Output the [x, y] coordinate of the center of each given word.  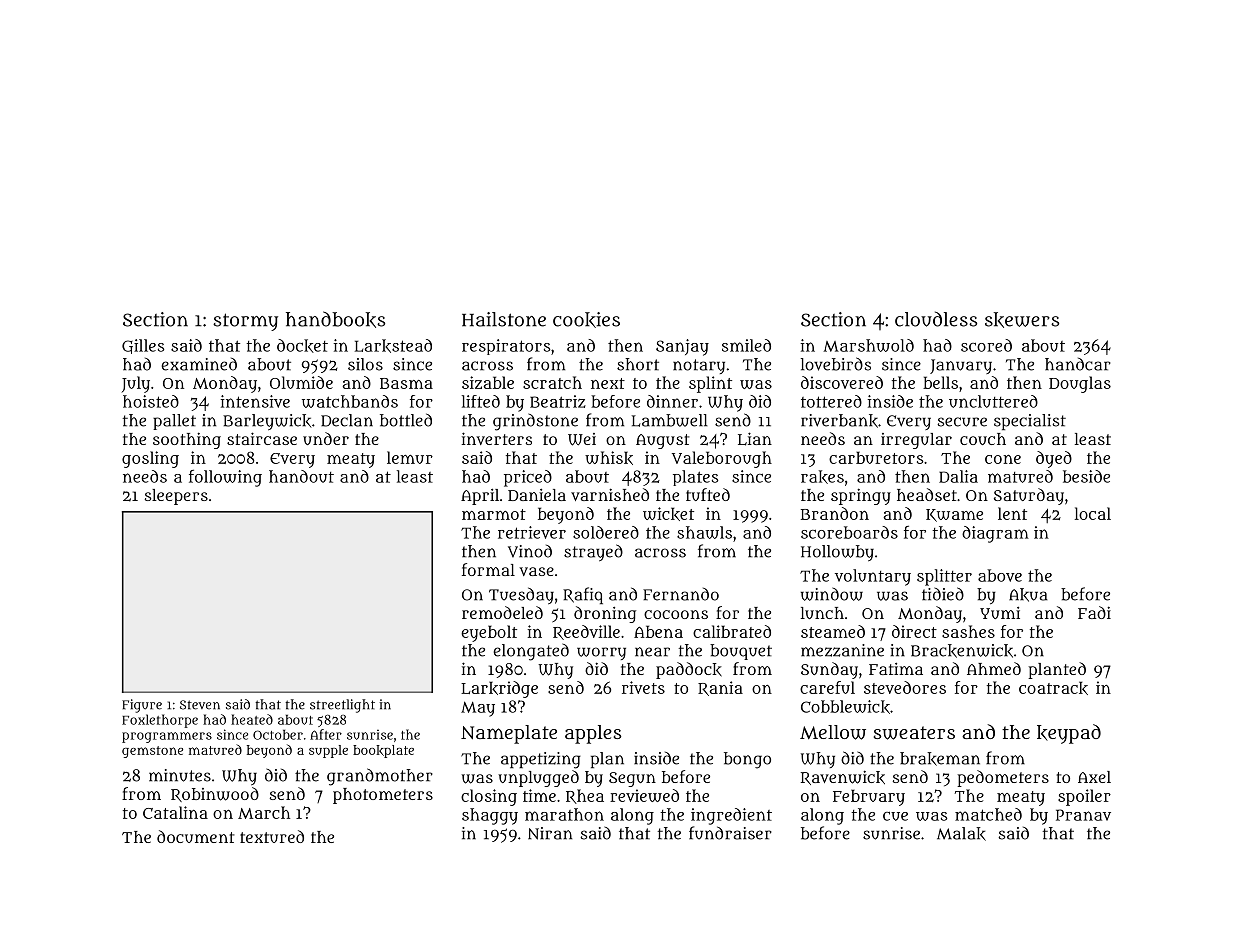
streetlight [342, 706]
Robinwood [215, 794]
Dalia [958, 476]
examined [199, 364]
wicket [668, 514]
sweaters [914, 733]
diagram [995, 534]
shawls [704, 532]
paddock [689, 670]
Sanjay [682, 347]
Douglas [1080, 384]
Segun [632, 779]
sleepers [176, 497]
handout [301, 476]
